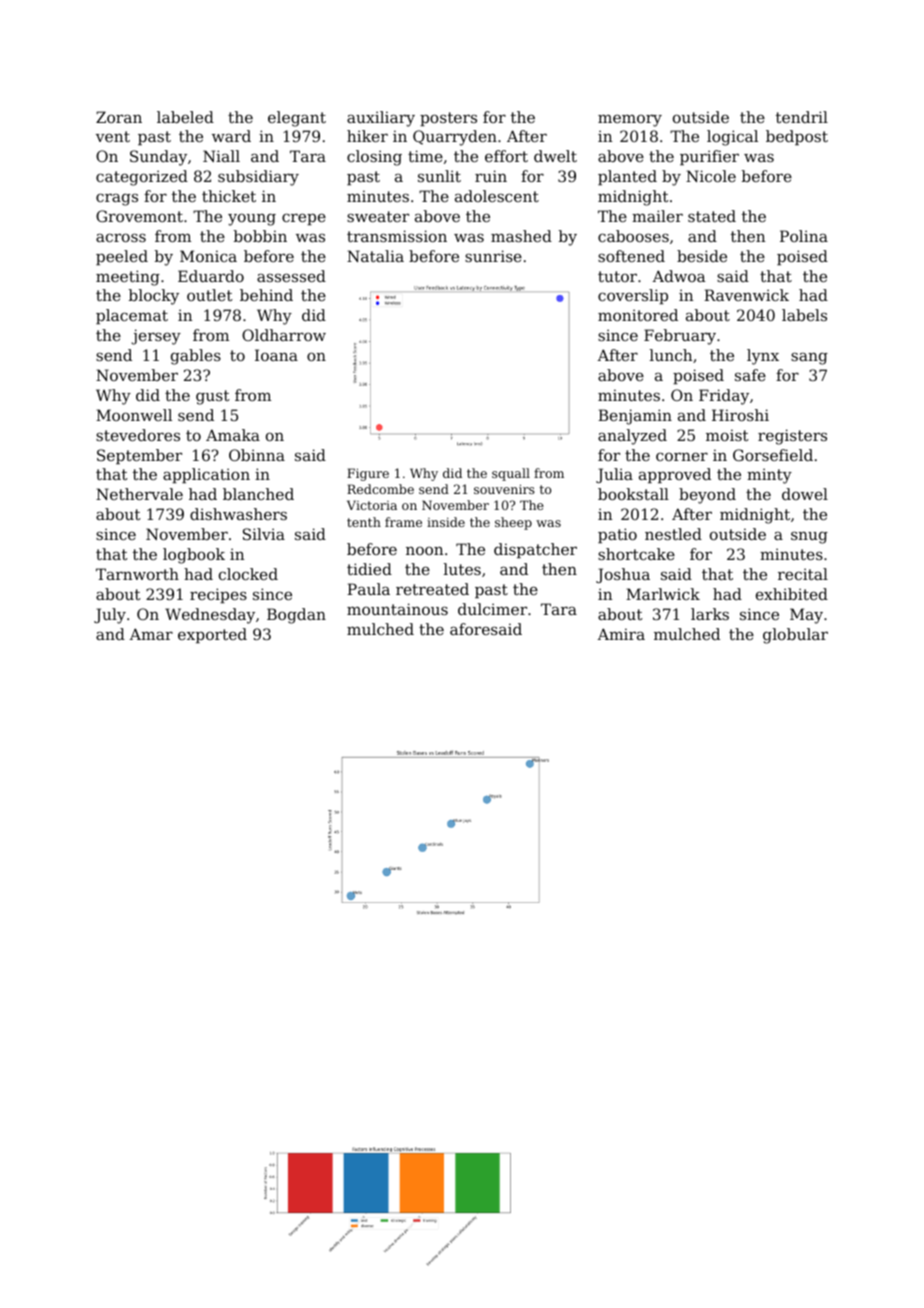 This screenshot has height=1308, width=924. Describe the element at coordinates (218, 595) in the screenshot. I see `recipes` at that location.
